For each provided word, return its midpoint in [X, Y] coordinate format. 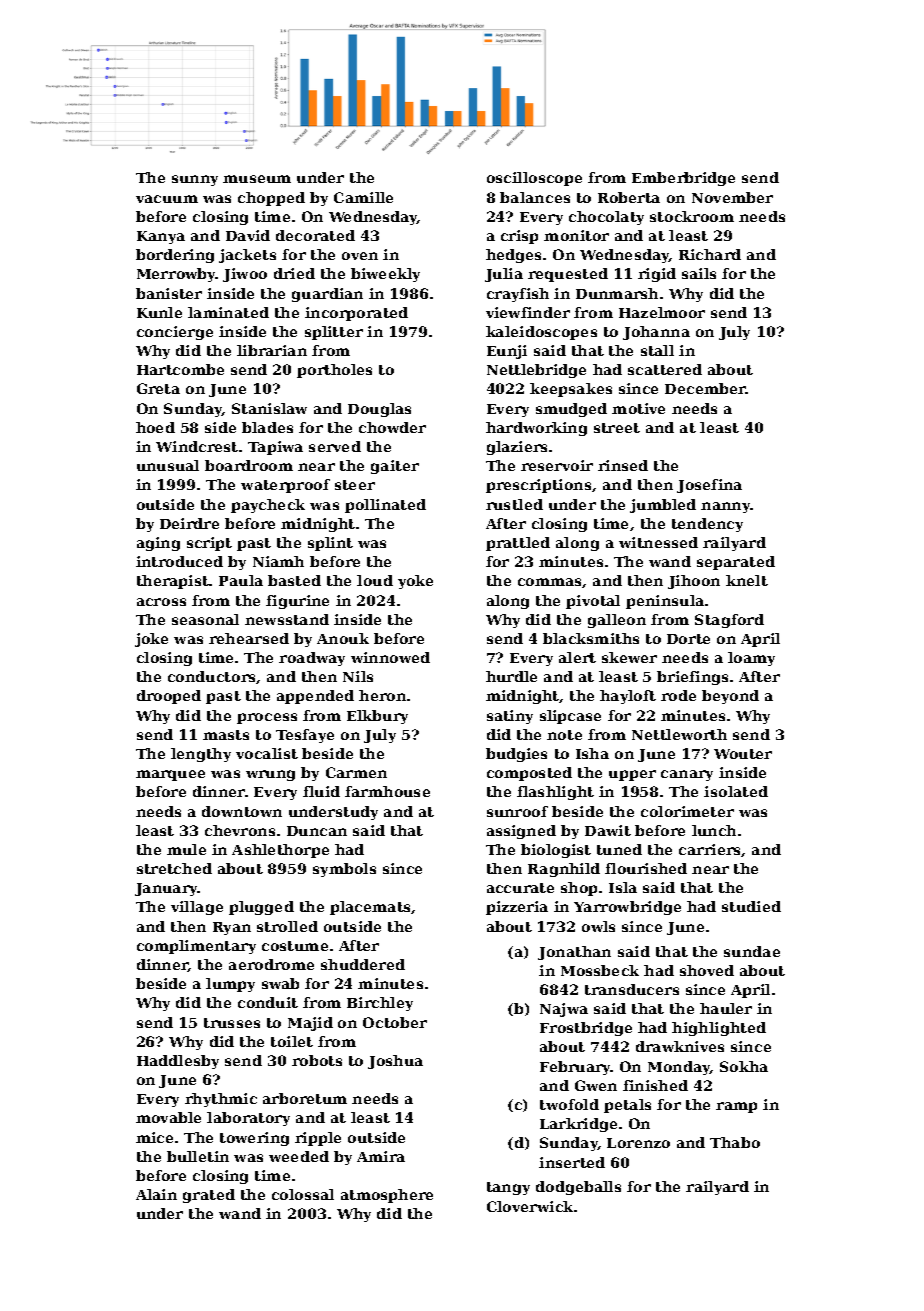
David [248, 235]
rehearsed [249, 638]
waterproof [285, 486]
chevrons [240, 830]
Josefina [709, 486]
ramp [736, 1107]
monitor [576, 235]
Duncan [317, 831]
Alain [156, 1194]
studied [751, 906]
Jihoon [694, 582]
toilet [292, 1041]
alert [577, 657]
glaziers [517, 448]
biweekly [385, 275]
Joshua [395, 1062]
